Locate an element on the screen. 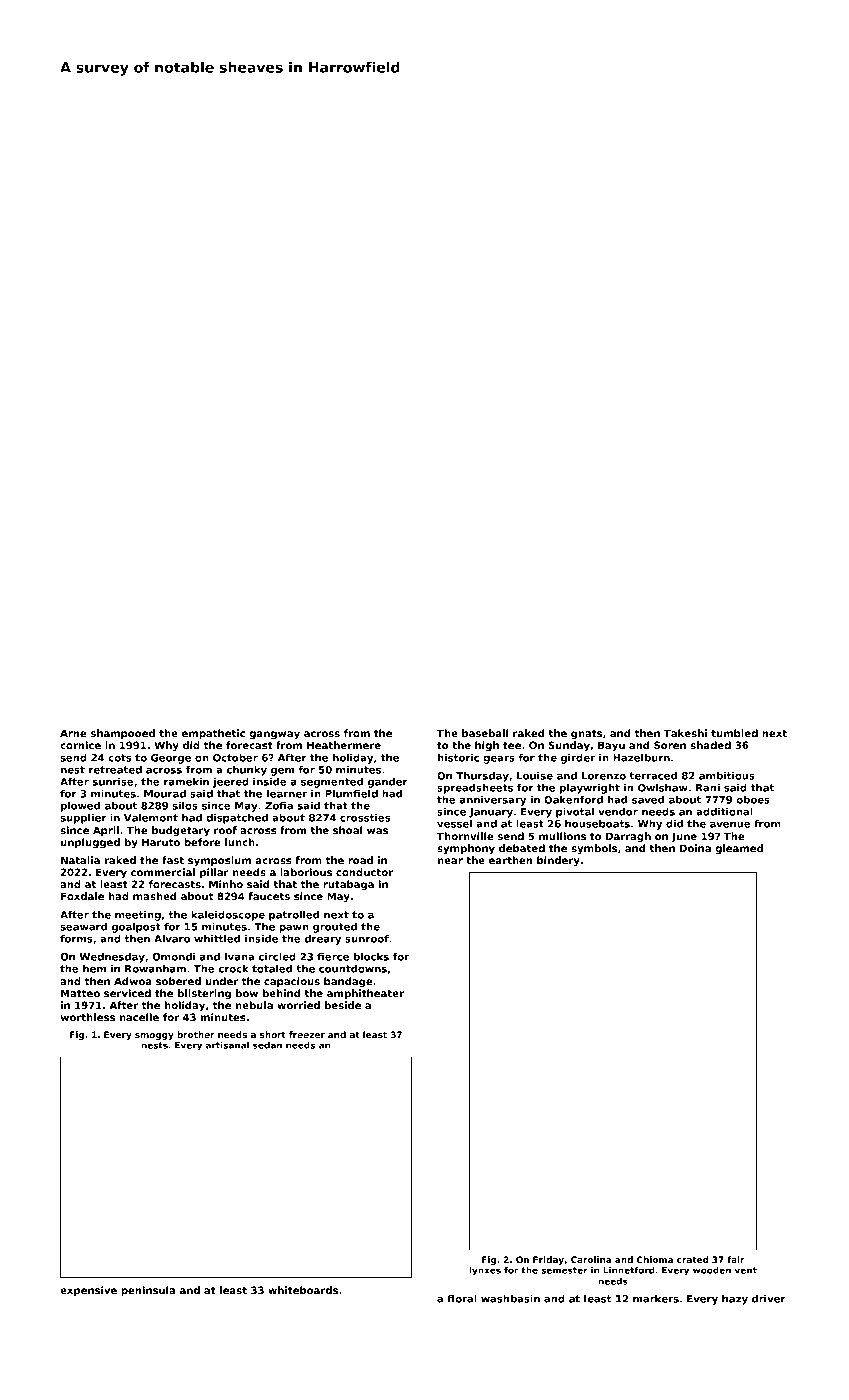 The width and height of the screenshot is (849, 1400). gleamed is located at coordinates (739, 849).
